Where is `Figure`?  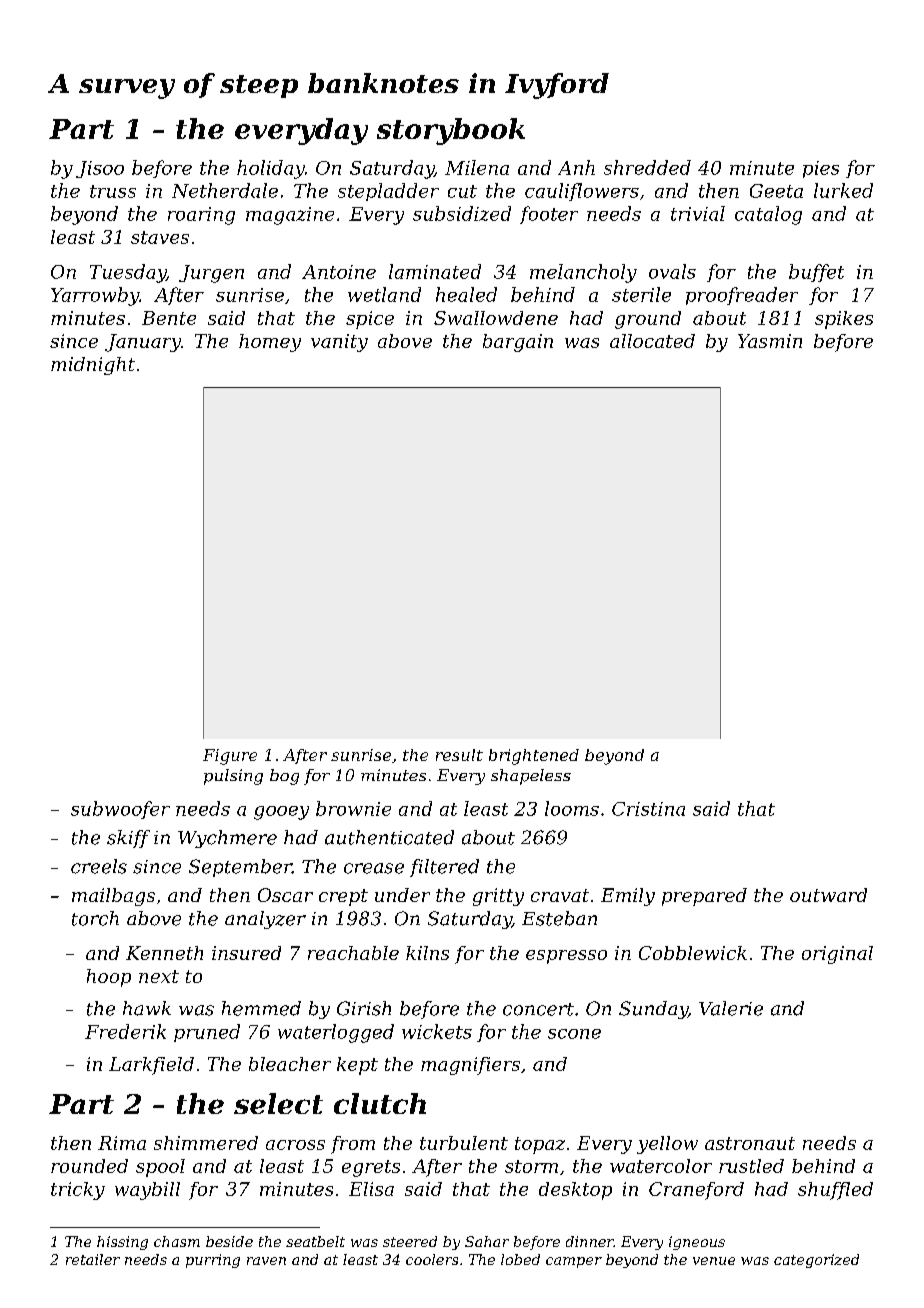 Figure is located at coordinates (230, 757).
